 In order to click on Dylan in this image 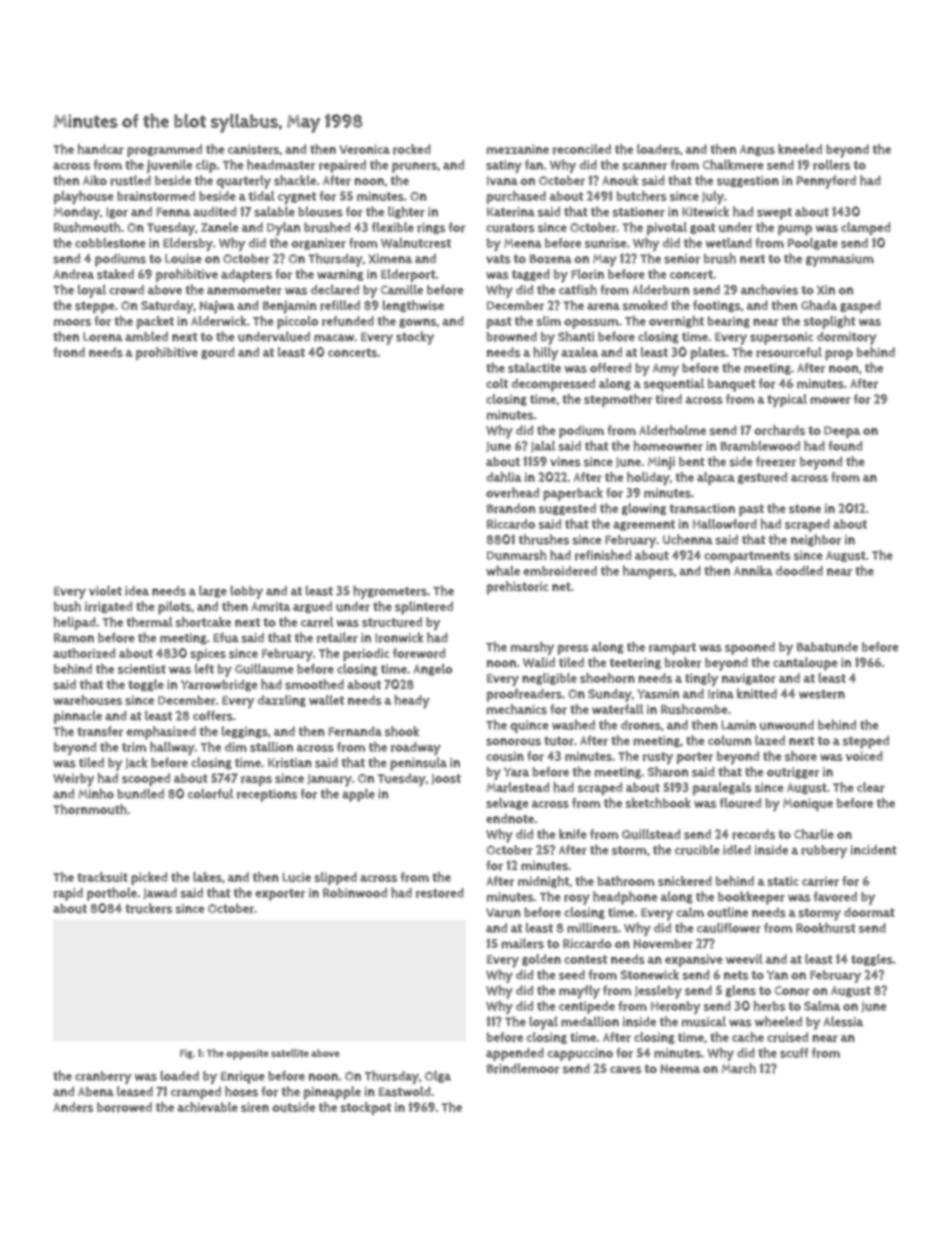, I will do `click(283, 229)`.
